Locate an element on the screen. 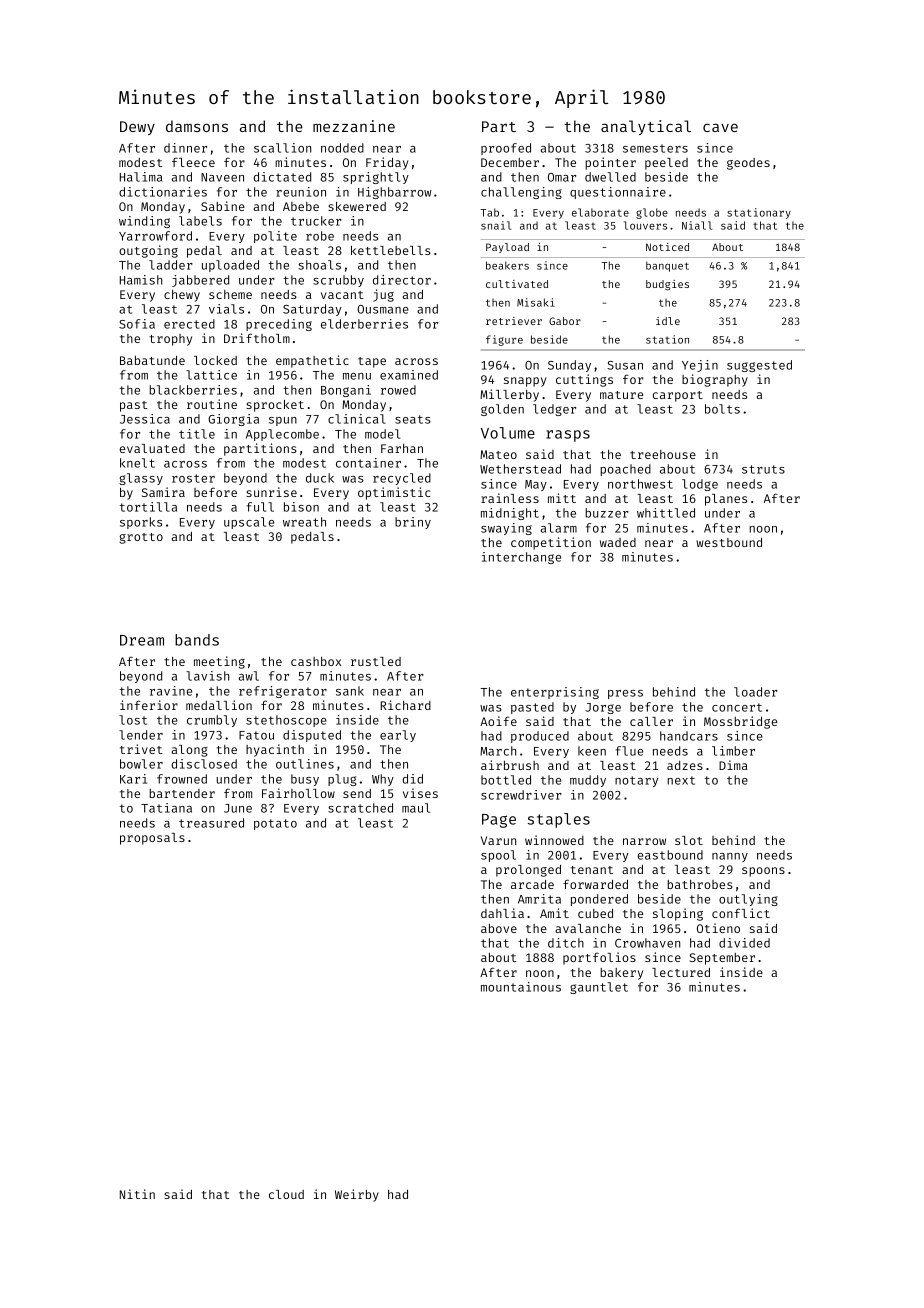 This screenshot has width=924, height=1308. mitt is located at coordinates (562, 498).
